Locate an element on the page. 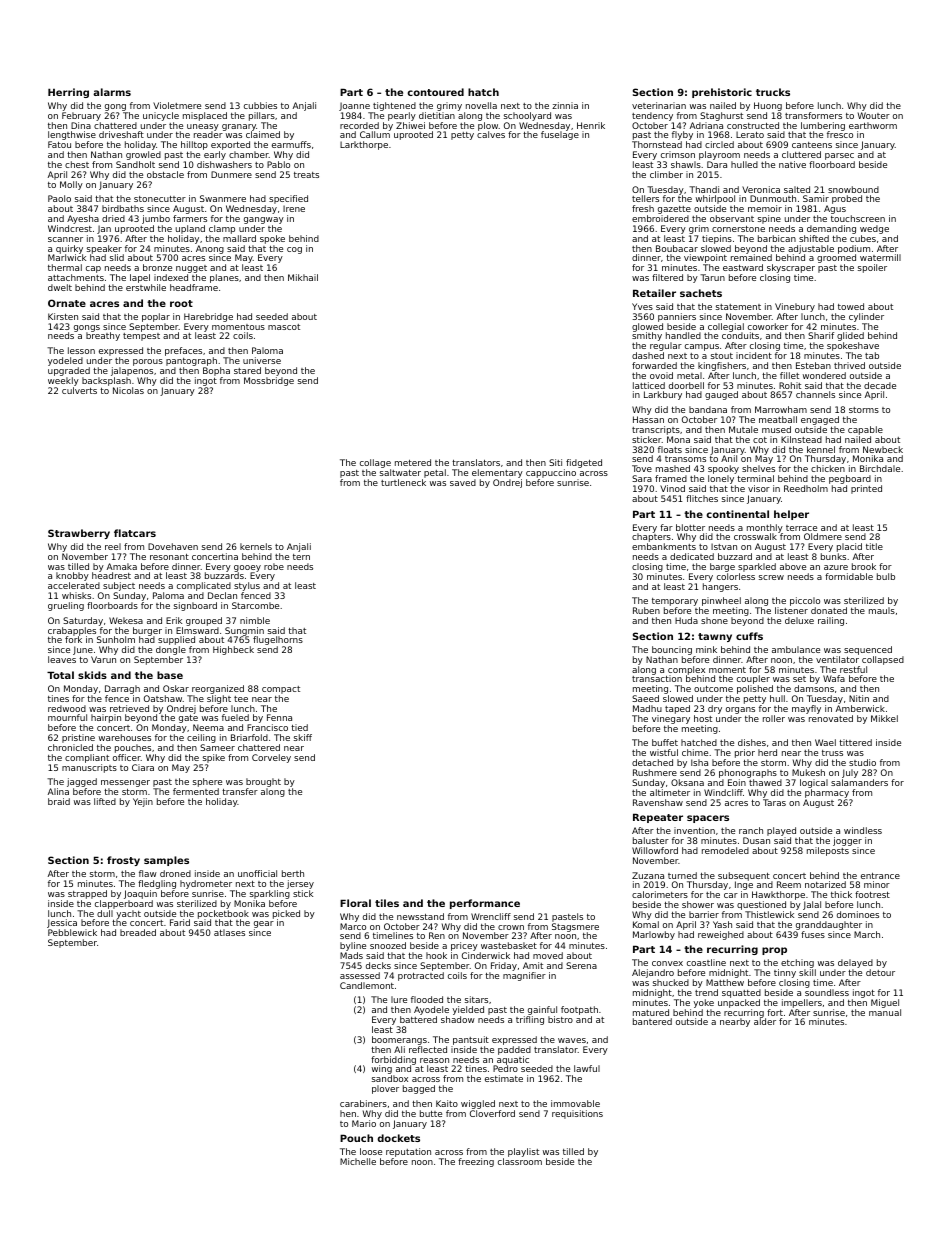 The width and height of the image is (952, 1233). redwood is located at coordinates (67, 708).
